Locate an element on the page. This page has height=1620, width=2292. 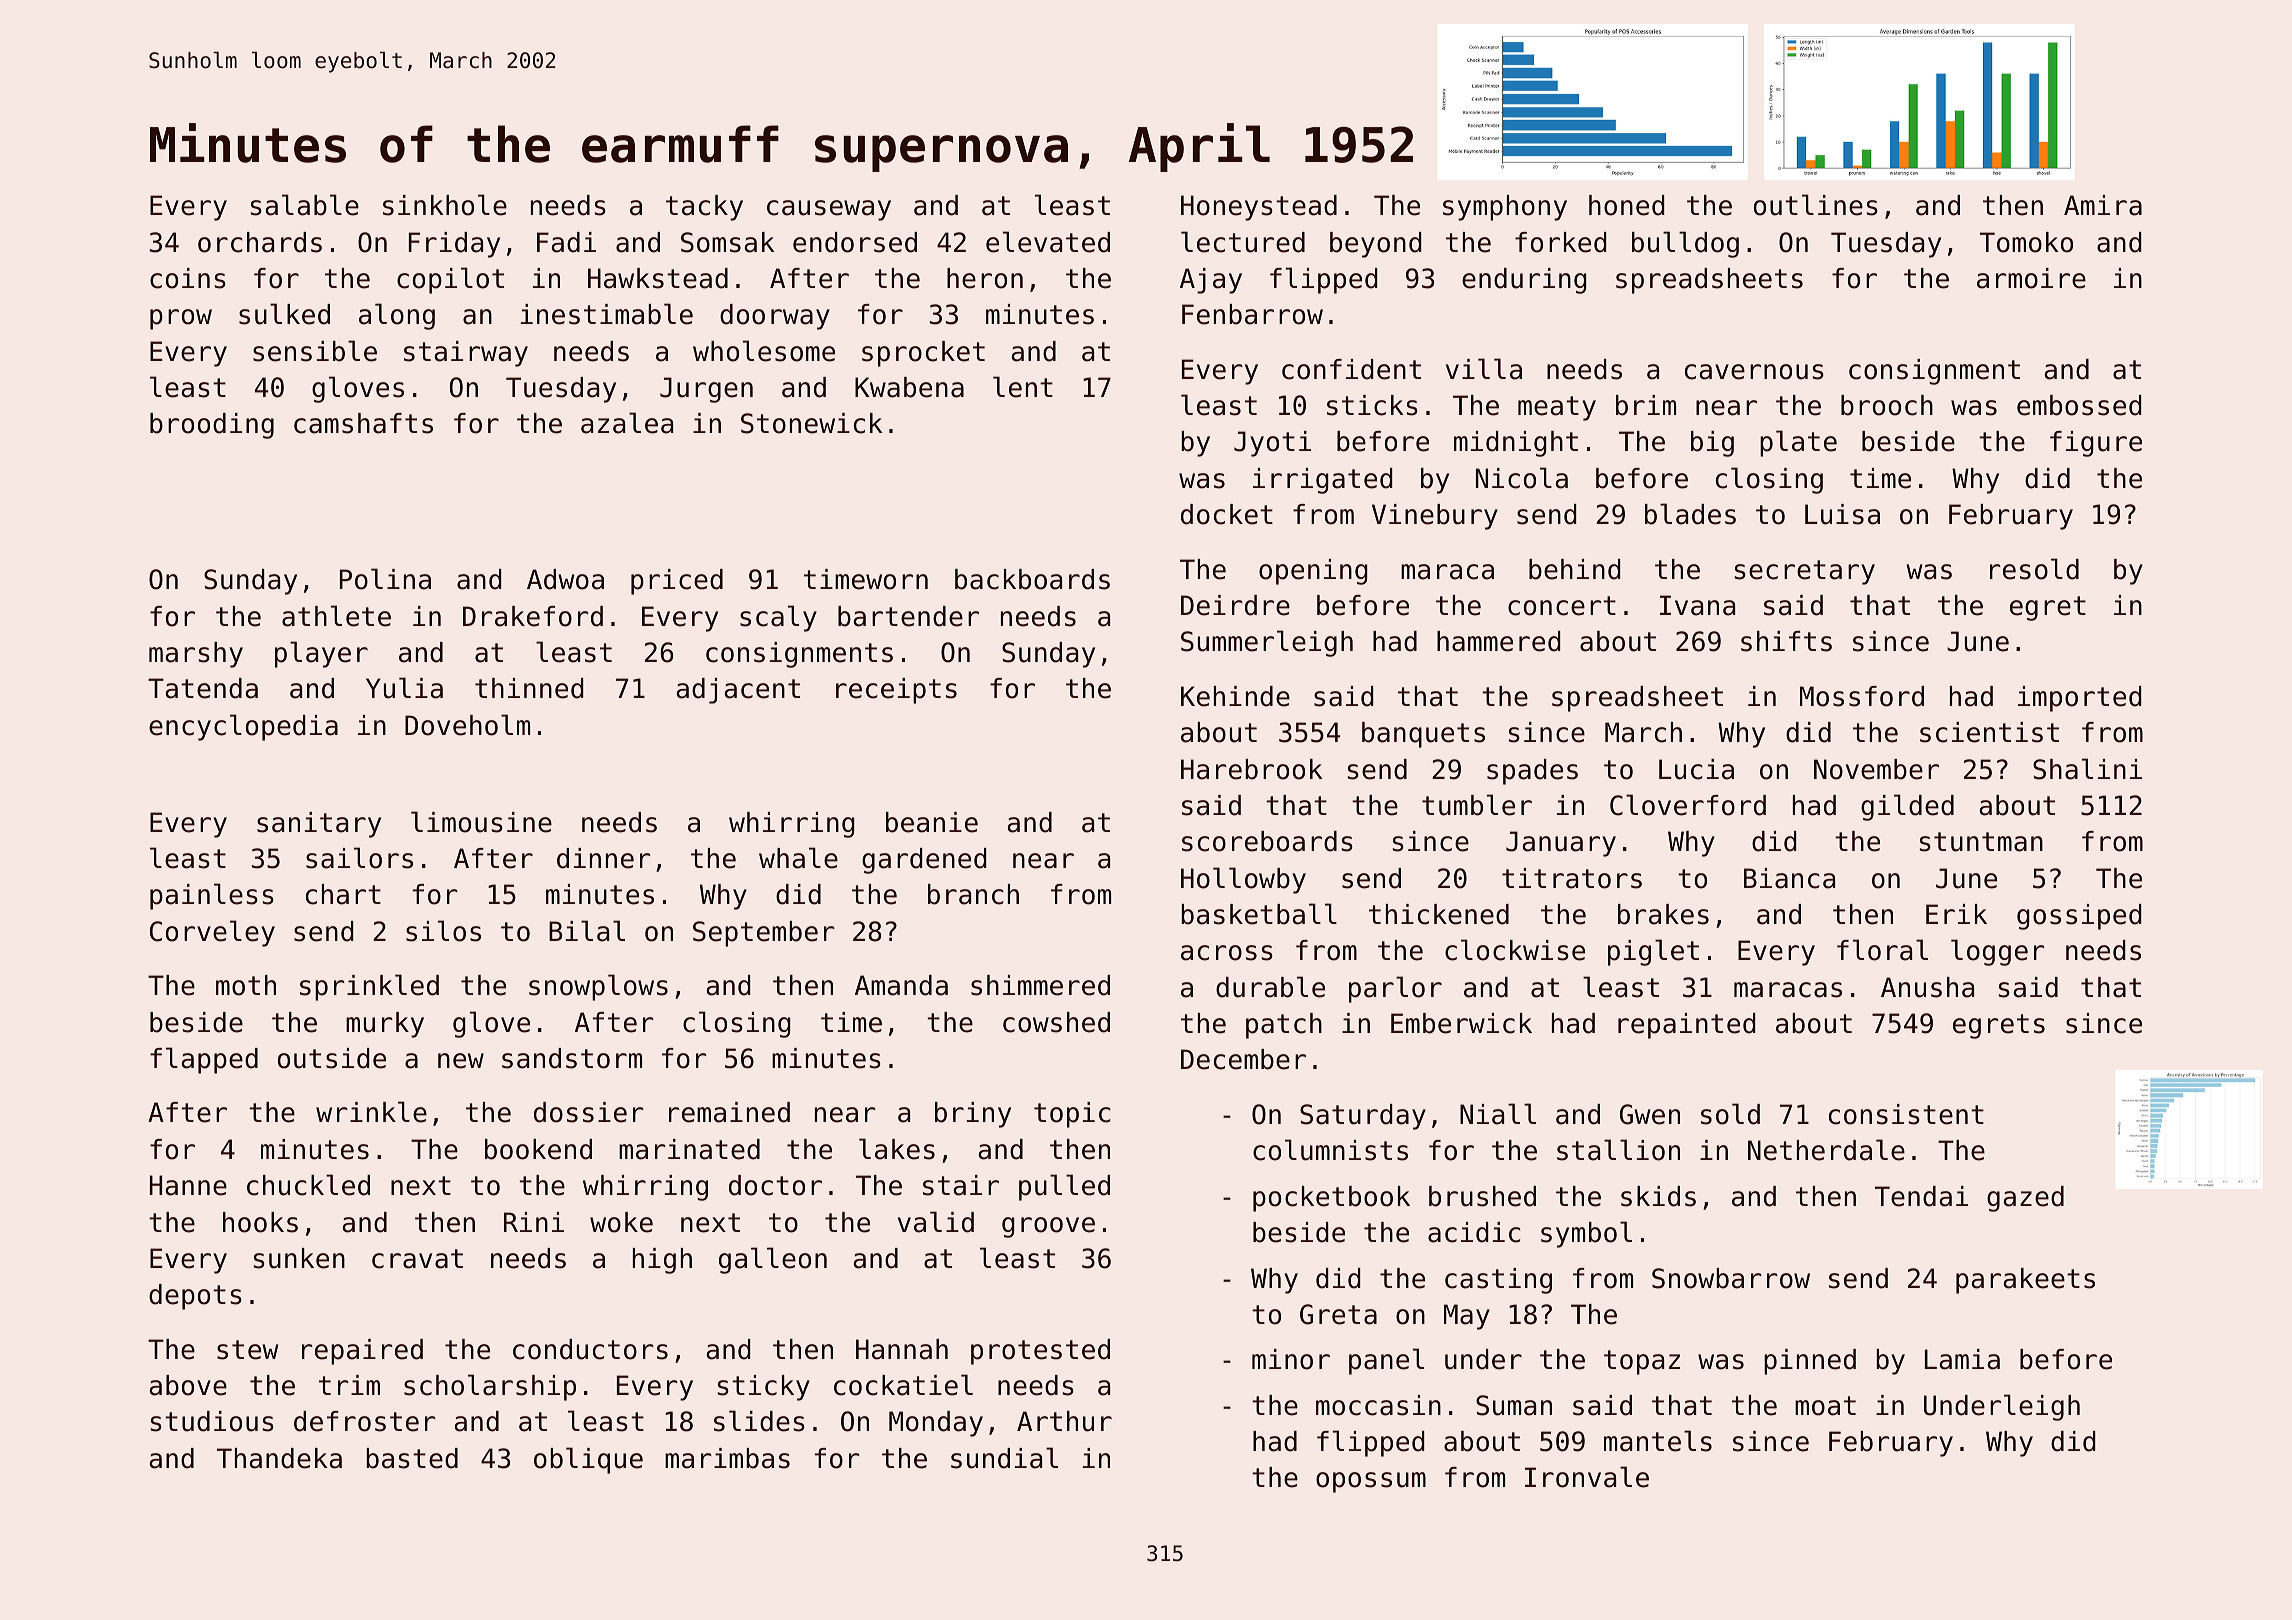
sensible is located at coordinates (315, 351).
